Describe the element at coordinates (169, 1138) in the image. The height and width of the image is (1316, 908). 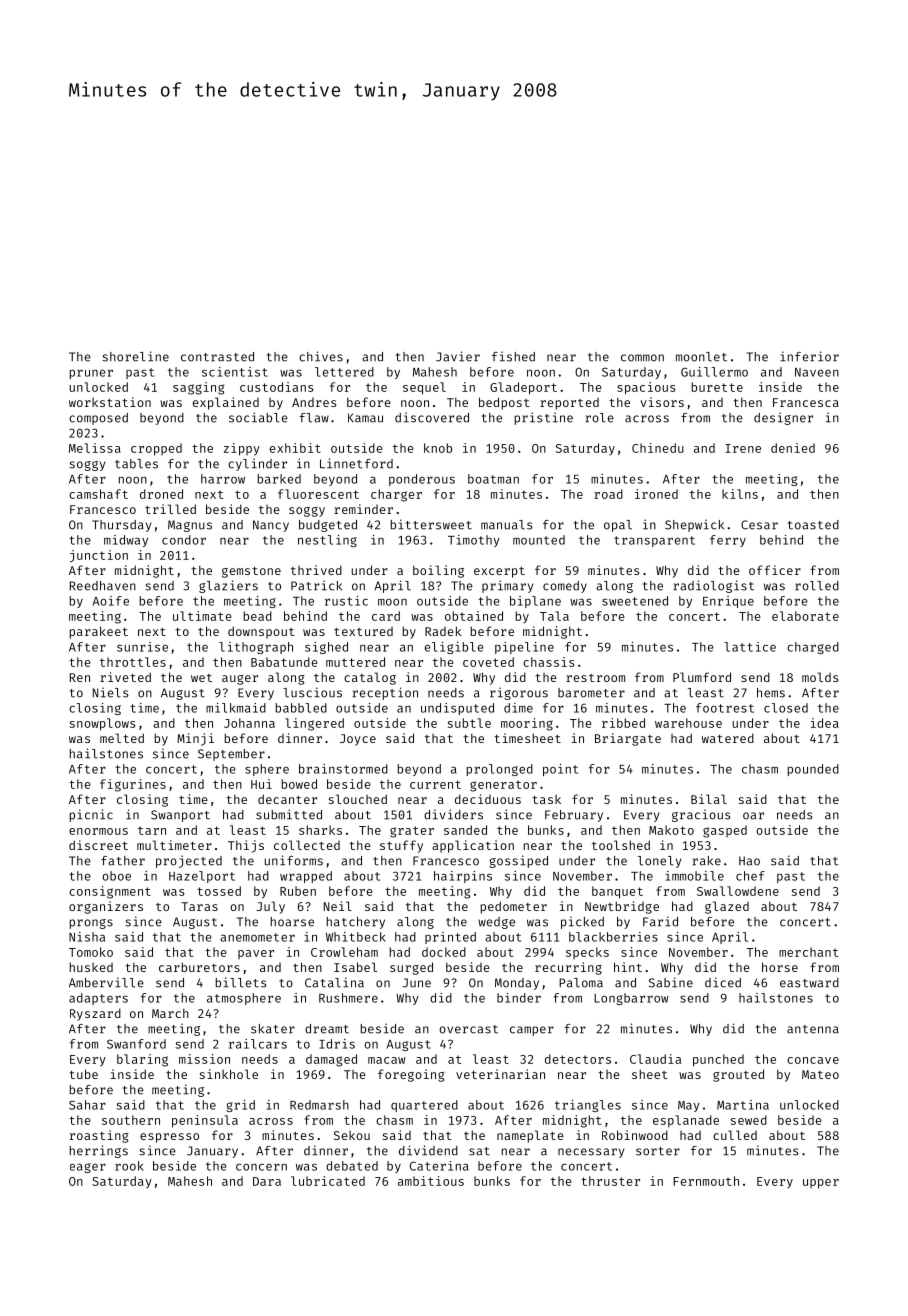
I see `espresso` at that location.
